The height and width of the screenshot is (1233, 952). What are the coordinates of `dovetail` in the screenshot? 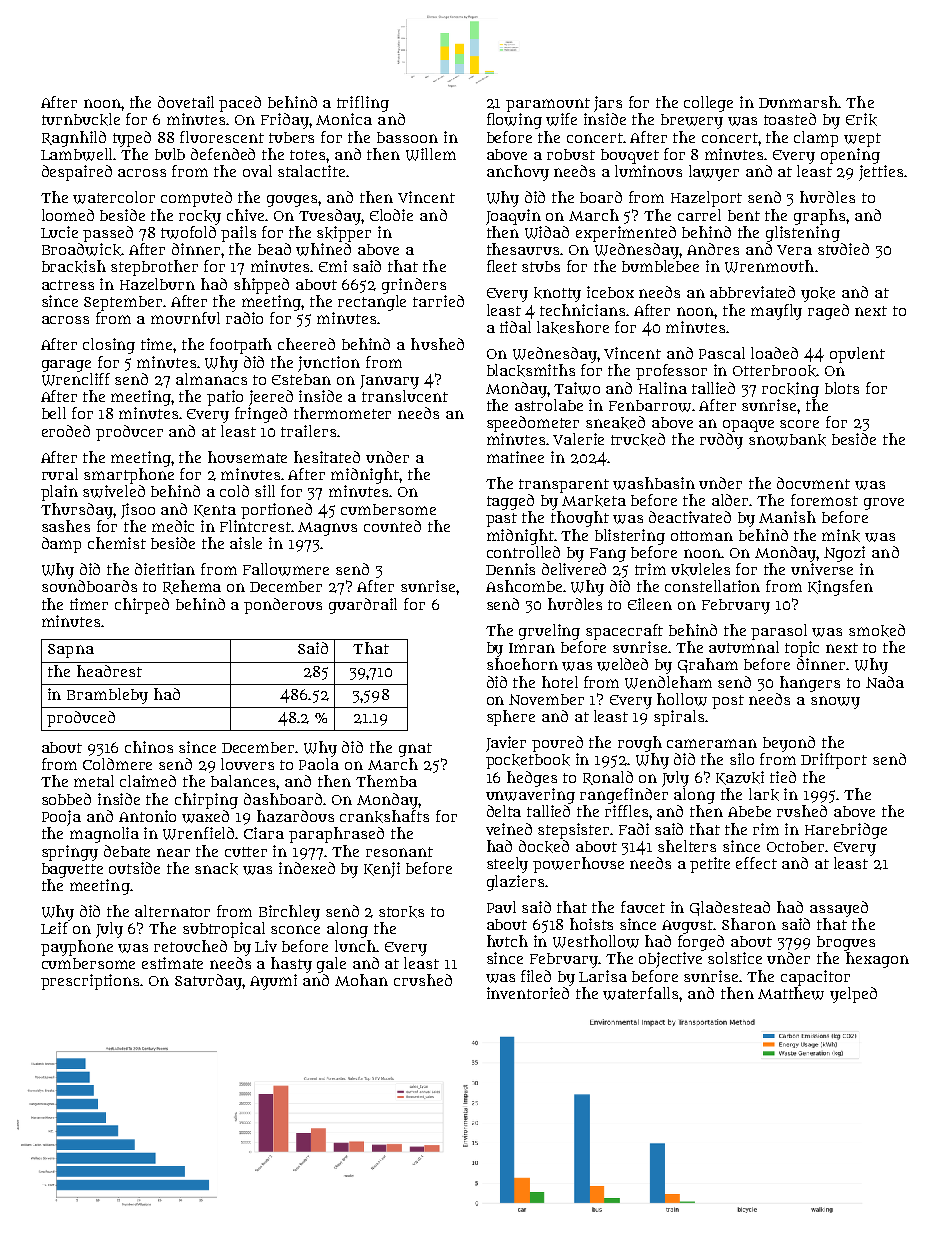 It's located at (186, 102).
